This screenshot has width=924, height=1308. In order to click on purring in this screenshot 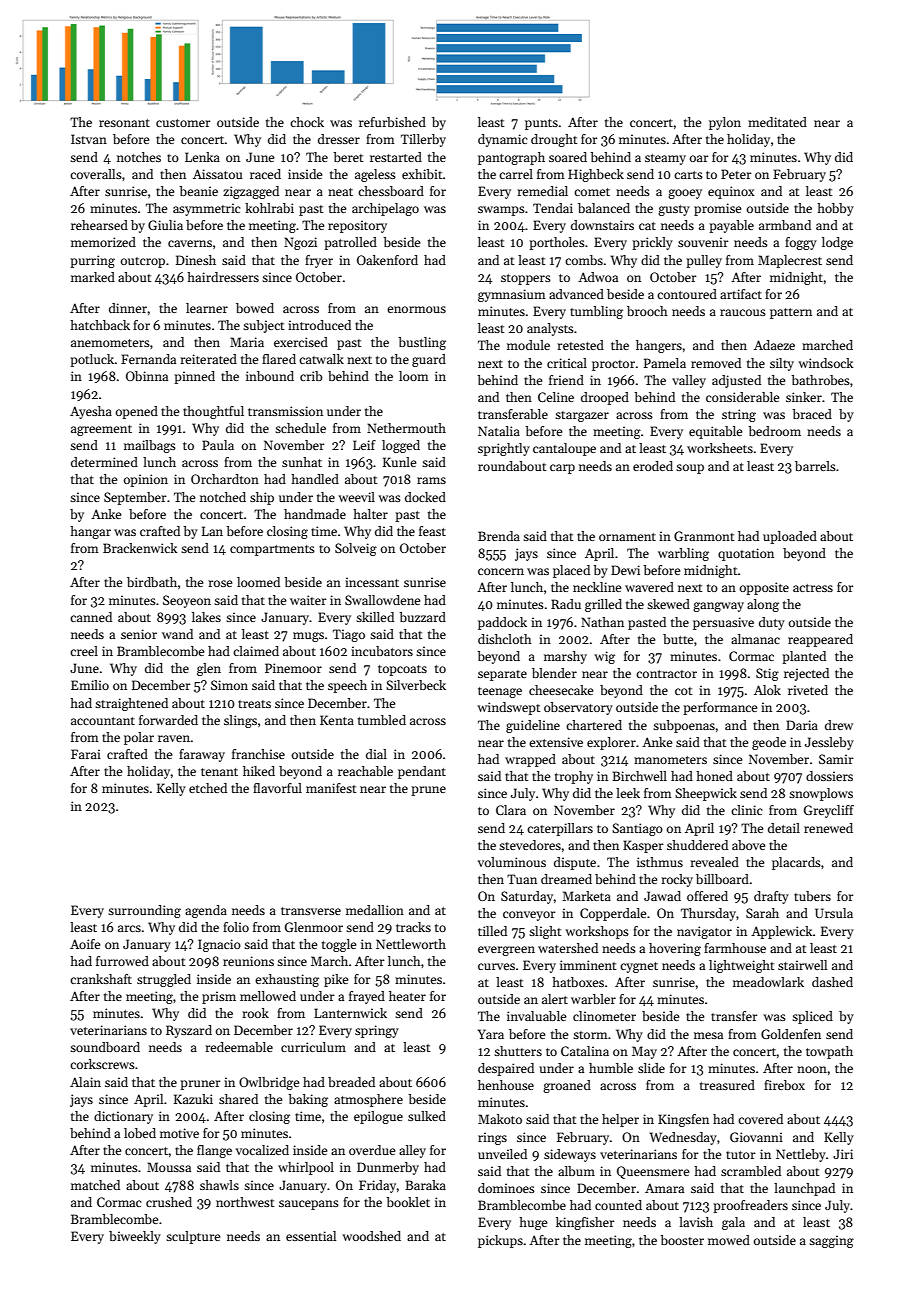, I will do `click(92, 261)`.
